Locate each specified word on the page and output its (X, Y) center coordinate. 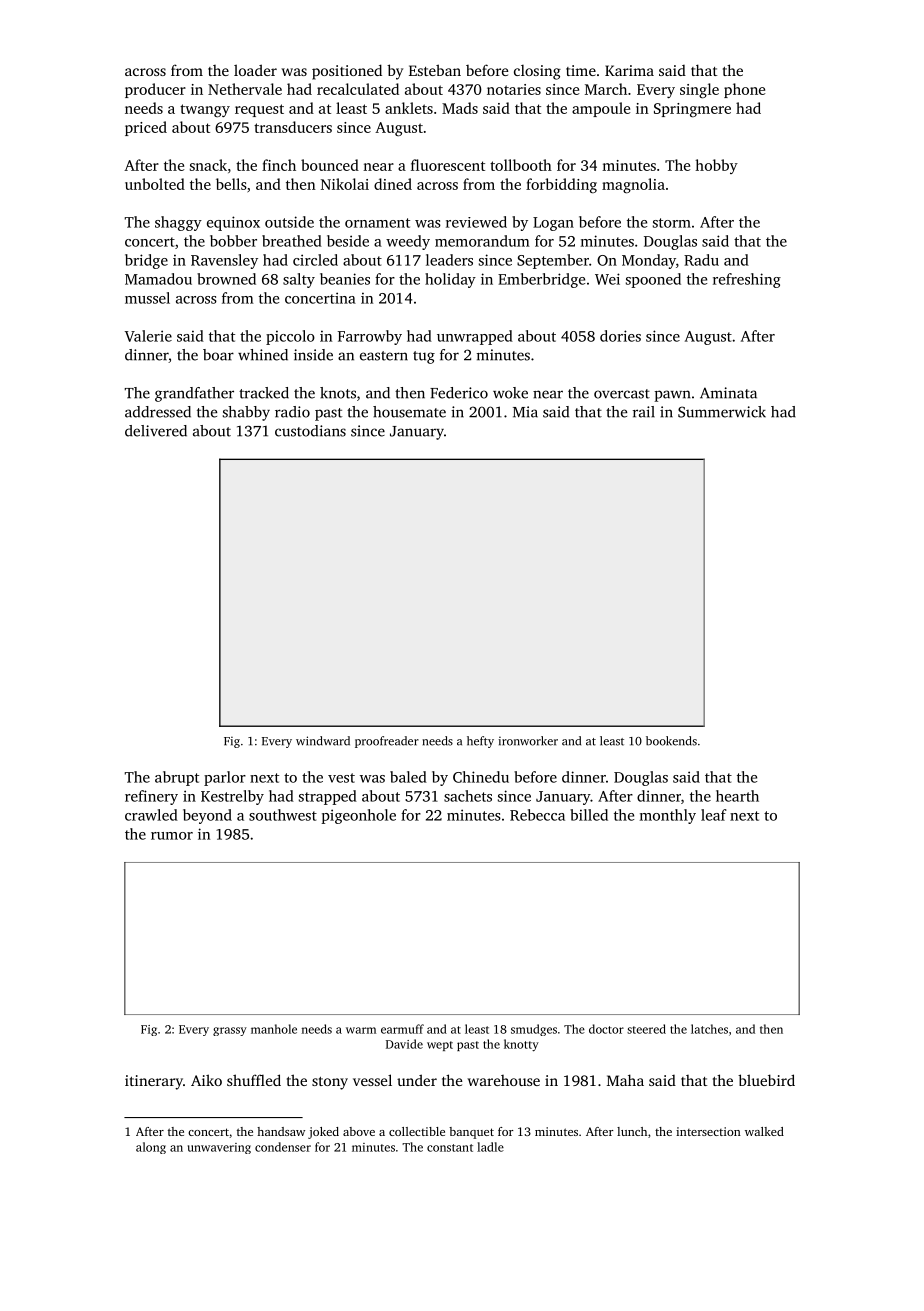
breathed (292, 241)
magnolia (633, 186)
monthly (668, 816)
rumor (172, 836)
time (581, 70)
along (151, 1148)
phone (744, 90)
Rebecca (537, 815)
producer (155, 90)
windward (323, 741)
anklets (409, 108)
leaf (714, 815)
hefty (480, 742)
